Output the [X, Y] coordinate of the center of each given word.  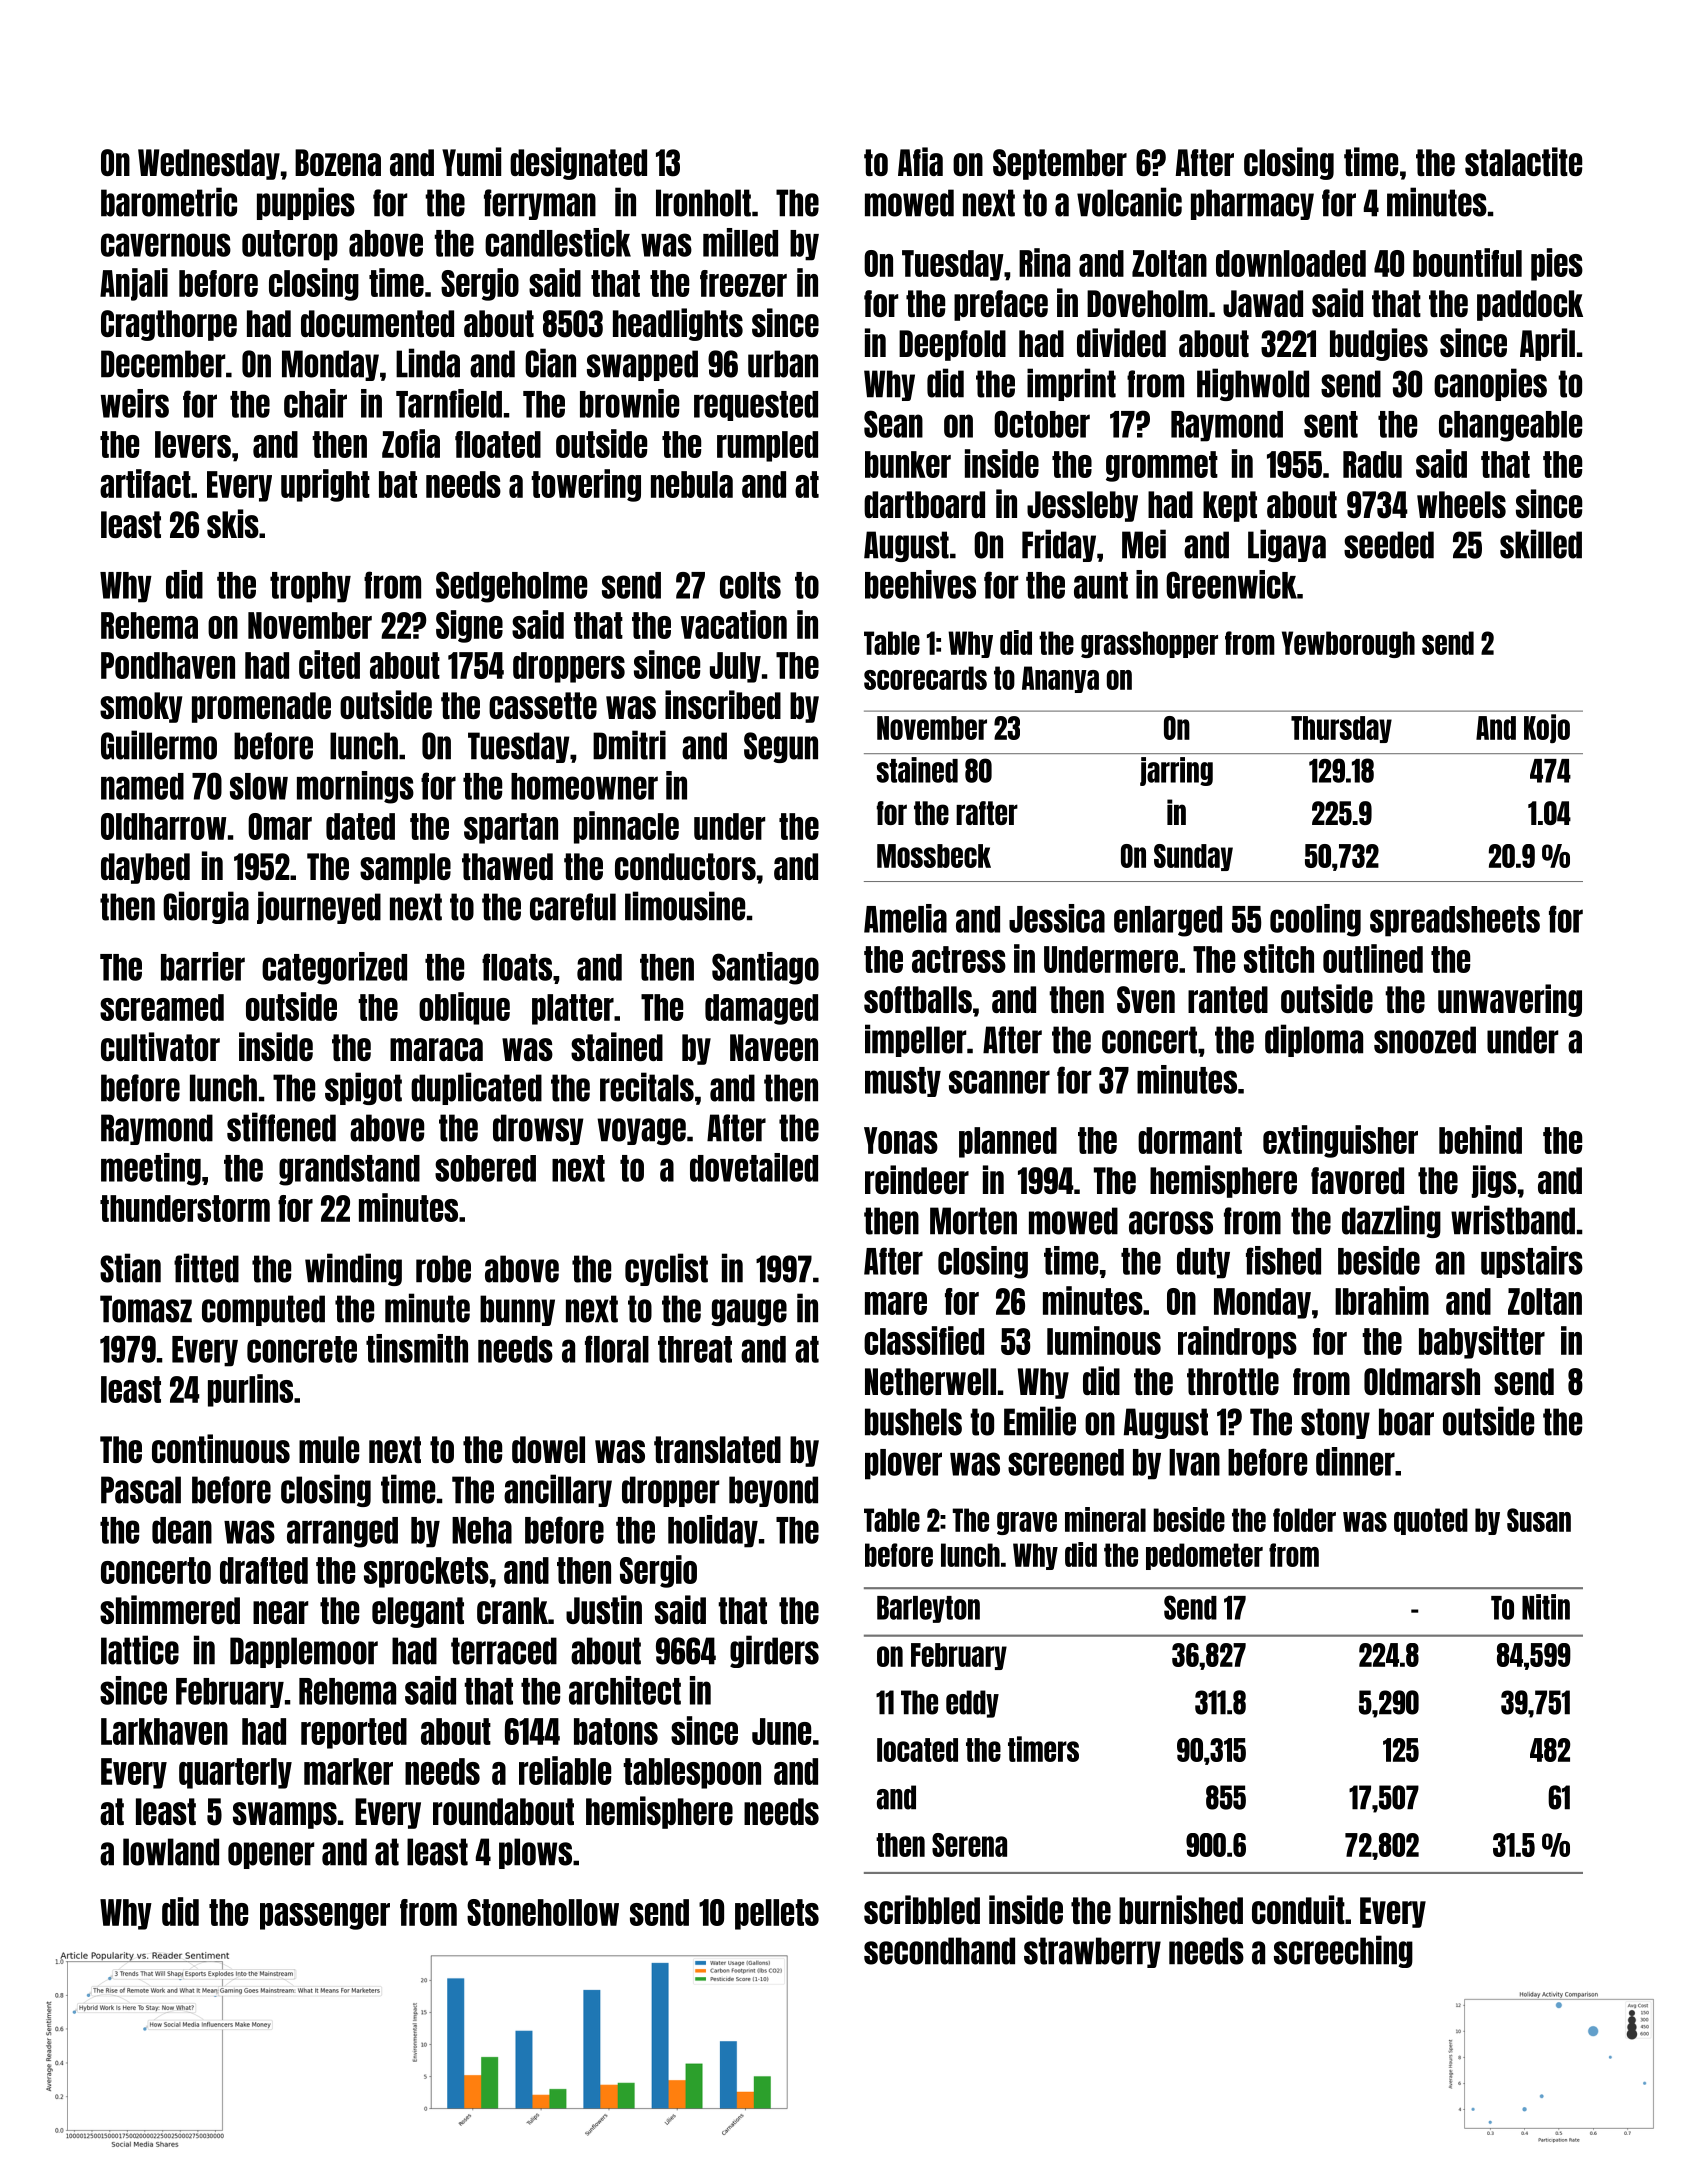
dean [182, 1530]
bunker [908, 464]
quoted [1431, 1521]
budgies [1379, 344]
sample [405, 868]
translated [717, 1449]
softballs [918, 999]
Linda [428, 363]
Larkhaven [164, 1731]
